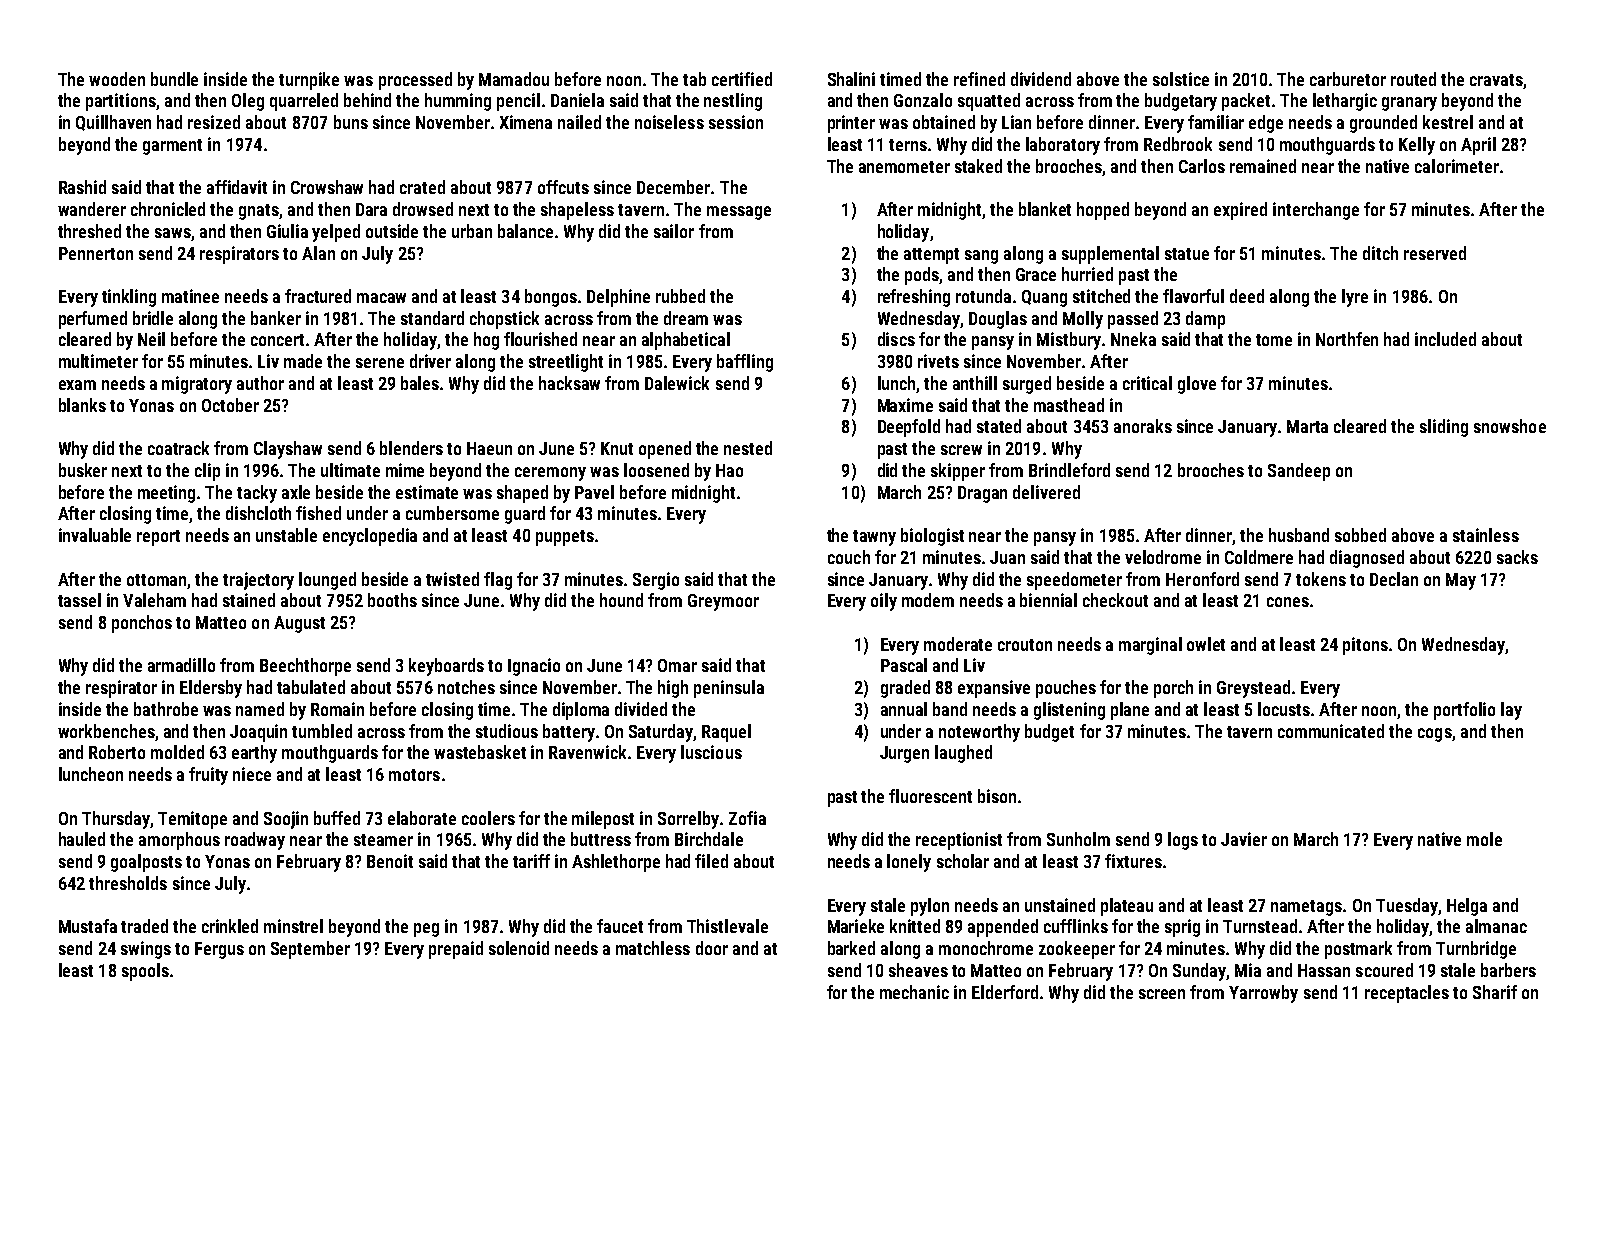 The width and height of the image is (1607, 1242). Describe the element at coordinates (686, 341) in the image. I see `alphabetical` at that location.
